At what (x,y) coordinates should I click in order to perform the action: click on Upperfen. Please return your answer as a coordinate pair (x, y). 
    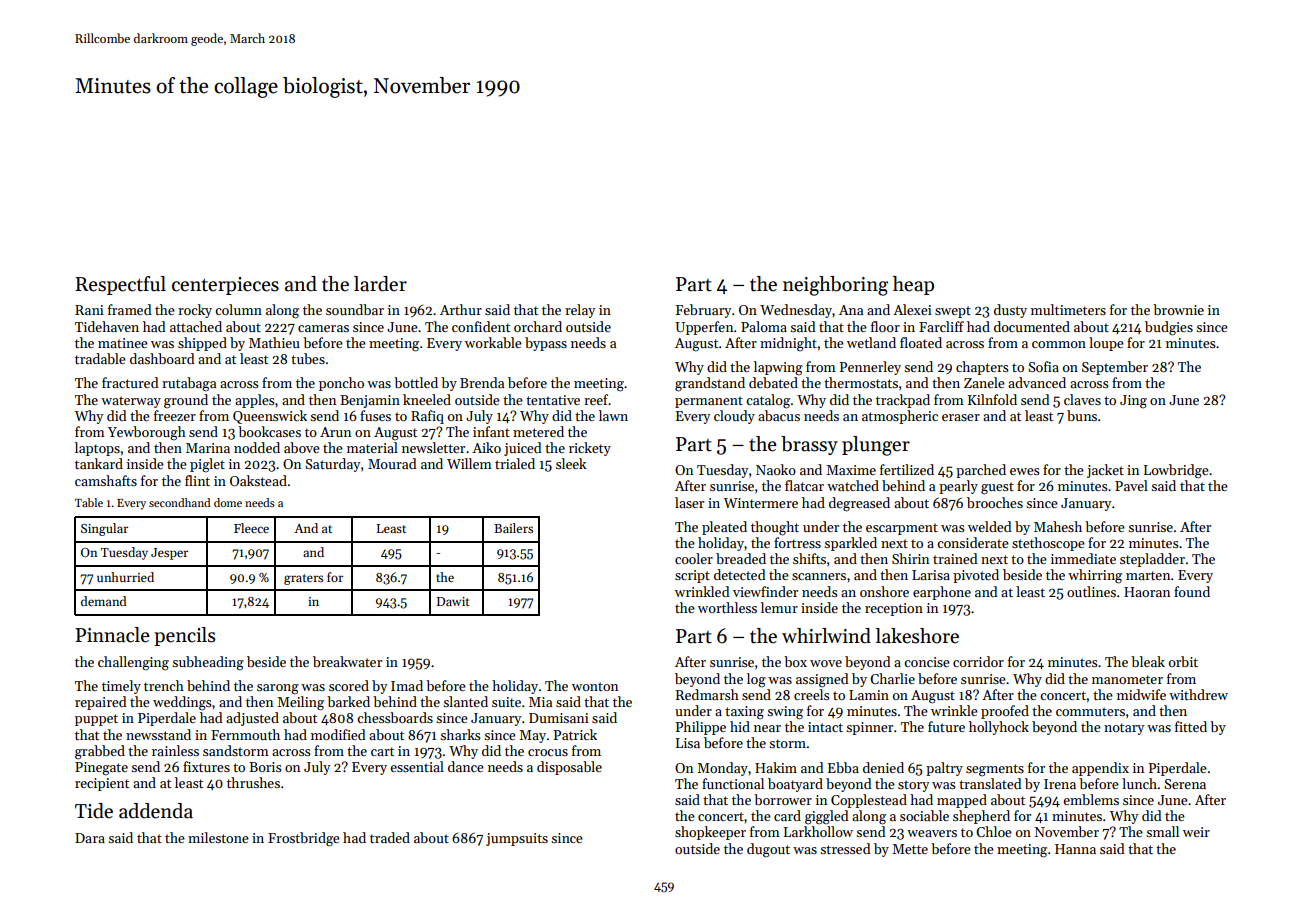
    Looking at the image, I should click on (704, 328).
